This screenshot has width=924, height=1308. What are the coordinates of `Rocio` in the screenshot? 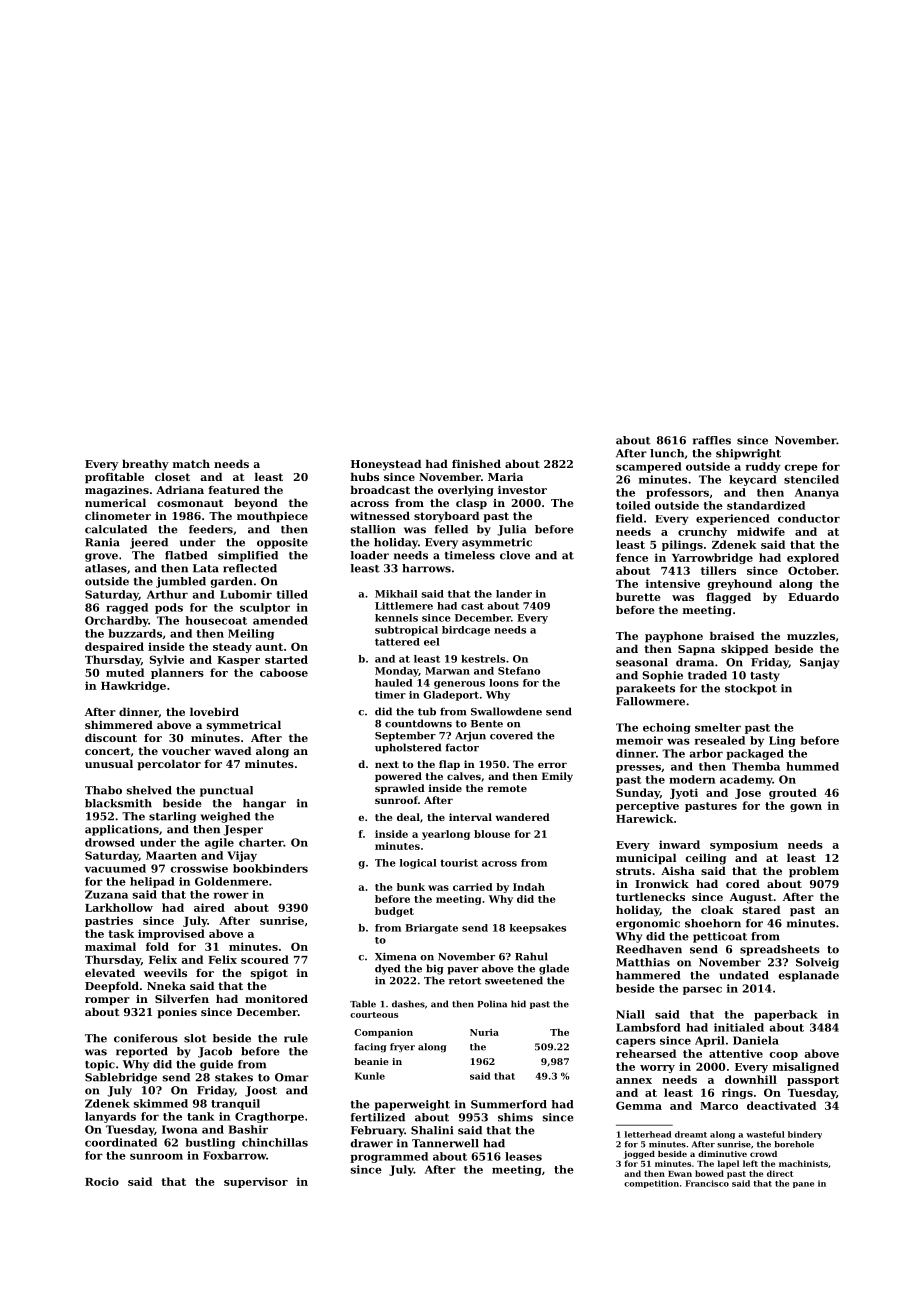 It's located at (102, 1181).
